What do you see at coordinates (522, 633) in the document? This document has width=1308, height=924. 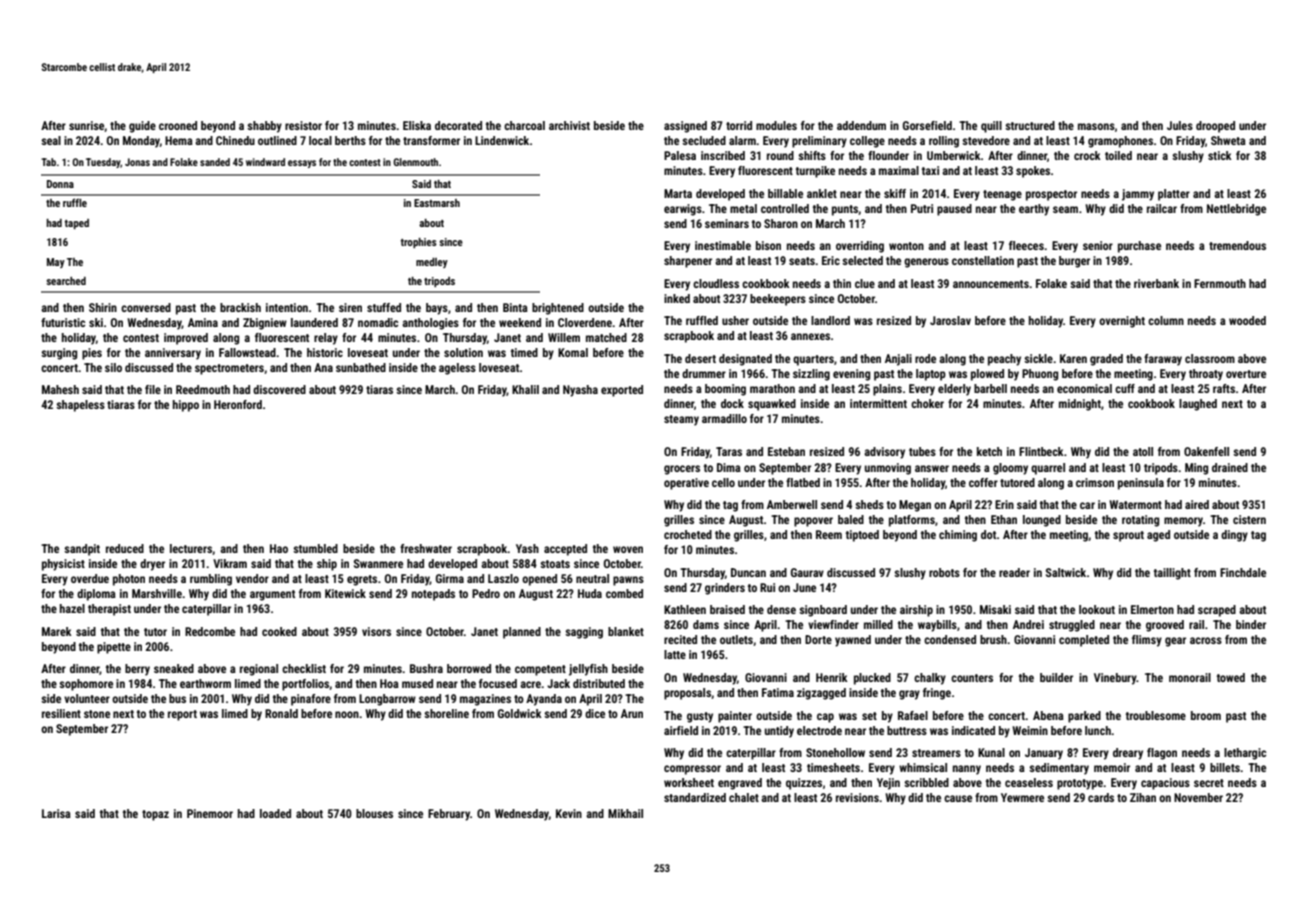 I see `planned` at bounding box center [522, 633].
